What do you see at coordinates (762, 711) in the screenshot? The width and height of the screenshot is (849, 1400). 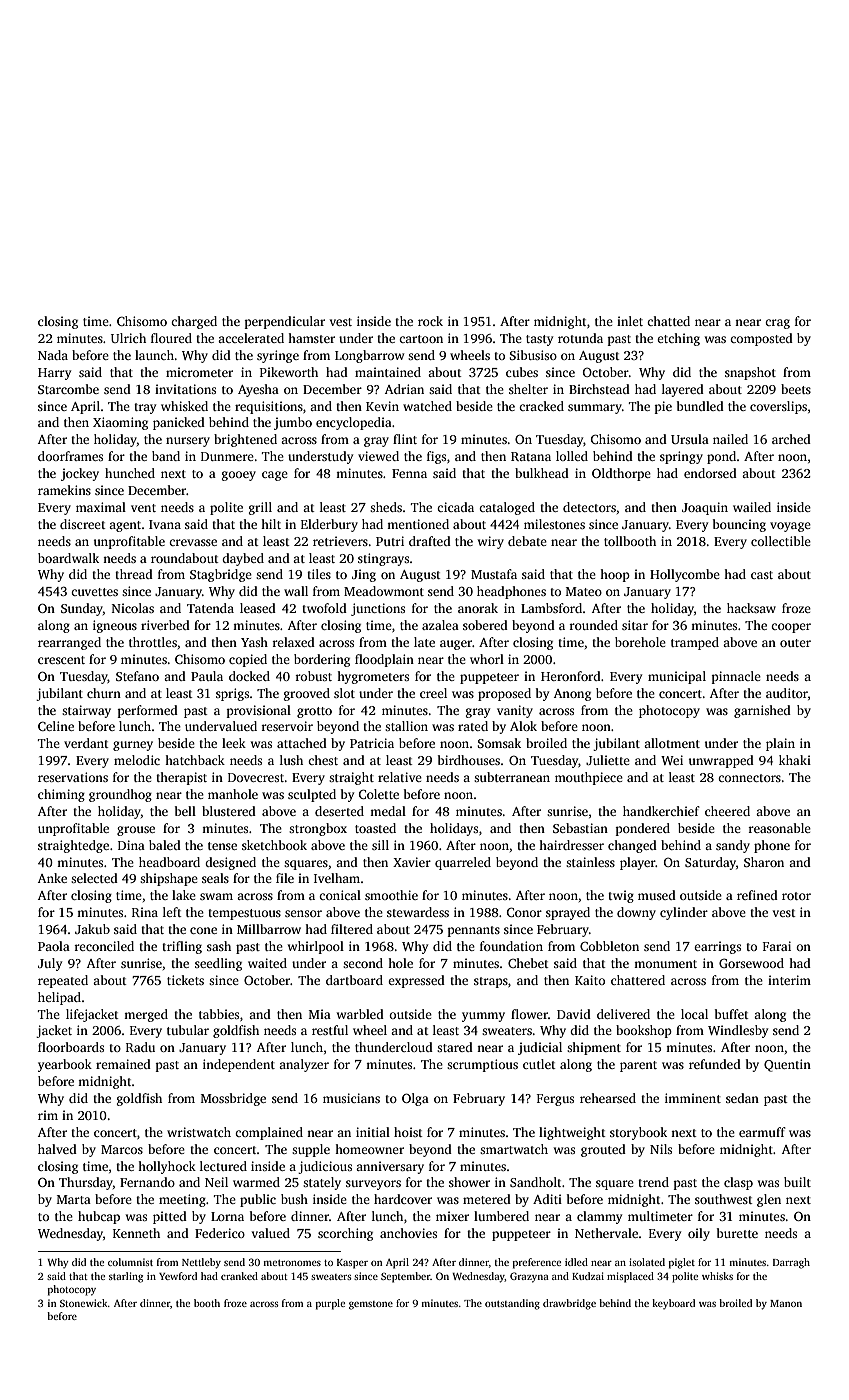 I see `garnished` at bounding box center [762, 711].
